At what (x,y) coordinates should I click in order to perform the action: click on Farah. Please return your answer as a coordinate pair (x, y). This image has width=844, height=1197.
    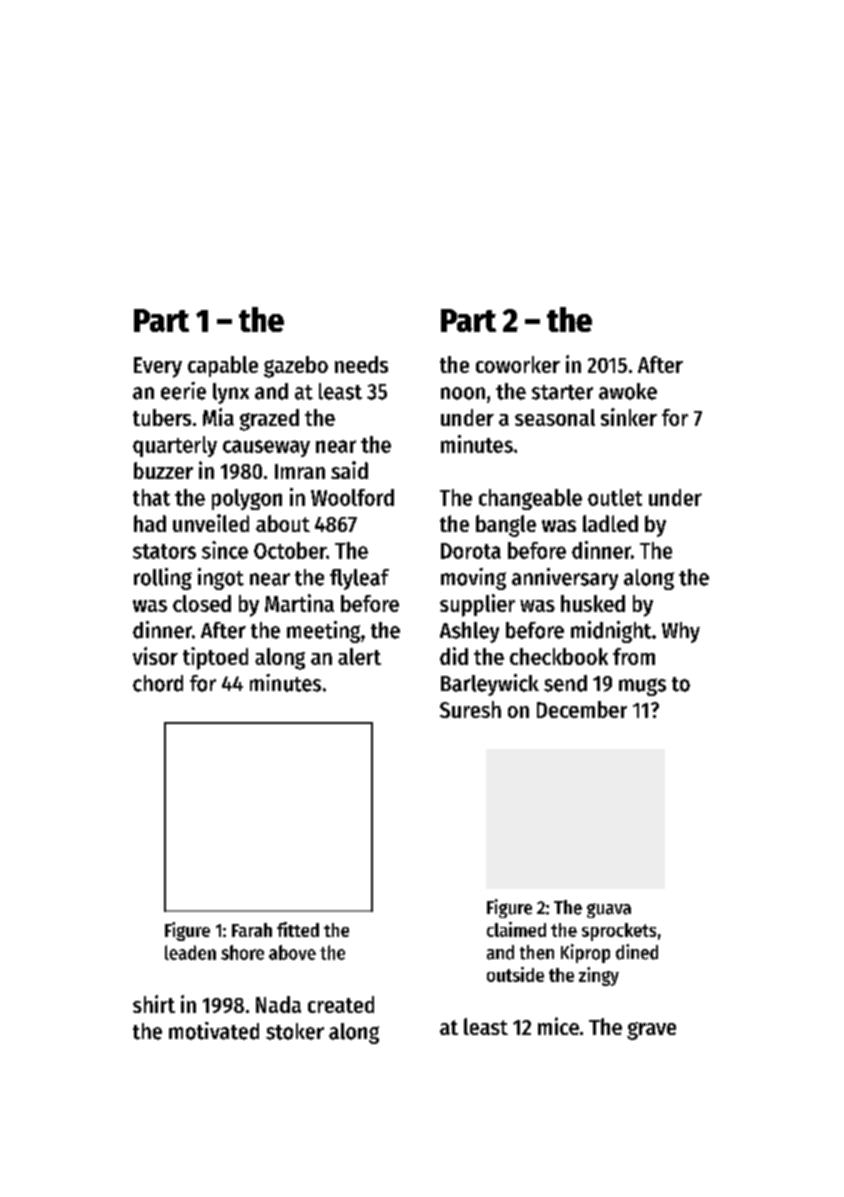
    Looking at the image, I should click on (252, 930).
